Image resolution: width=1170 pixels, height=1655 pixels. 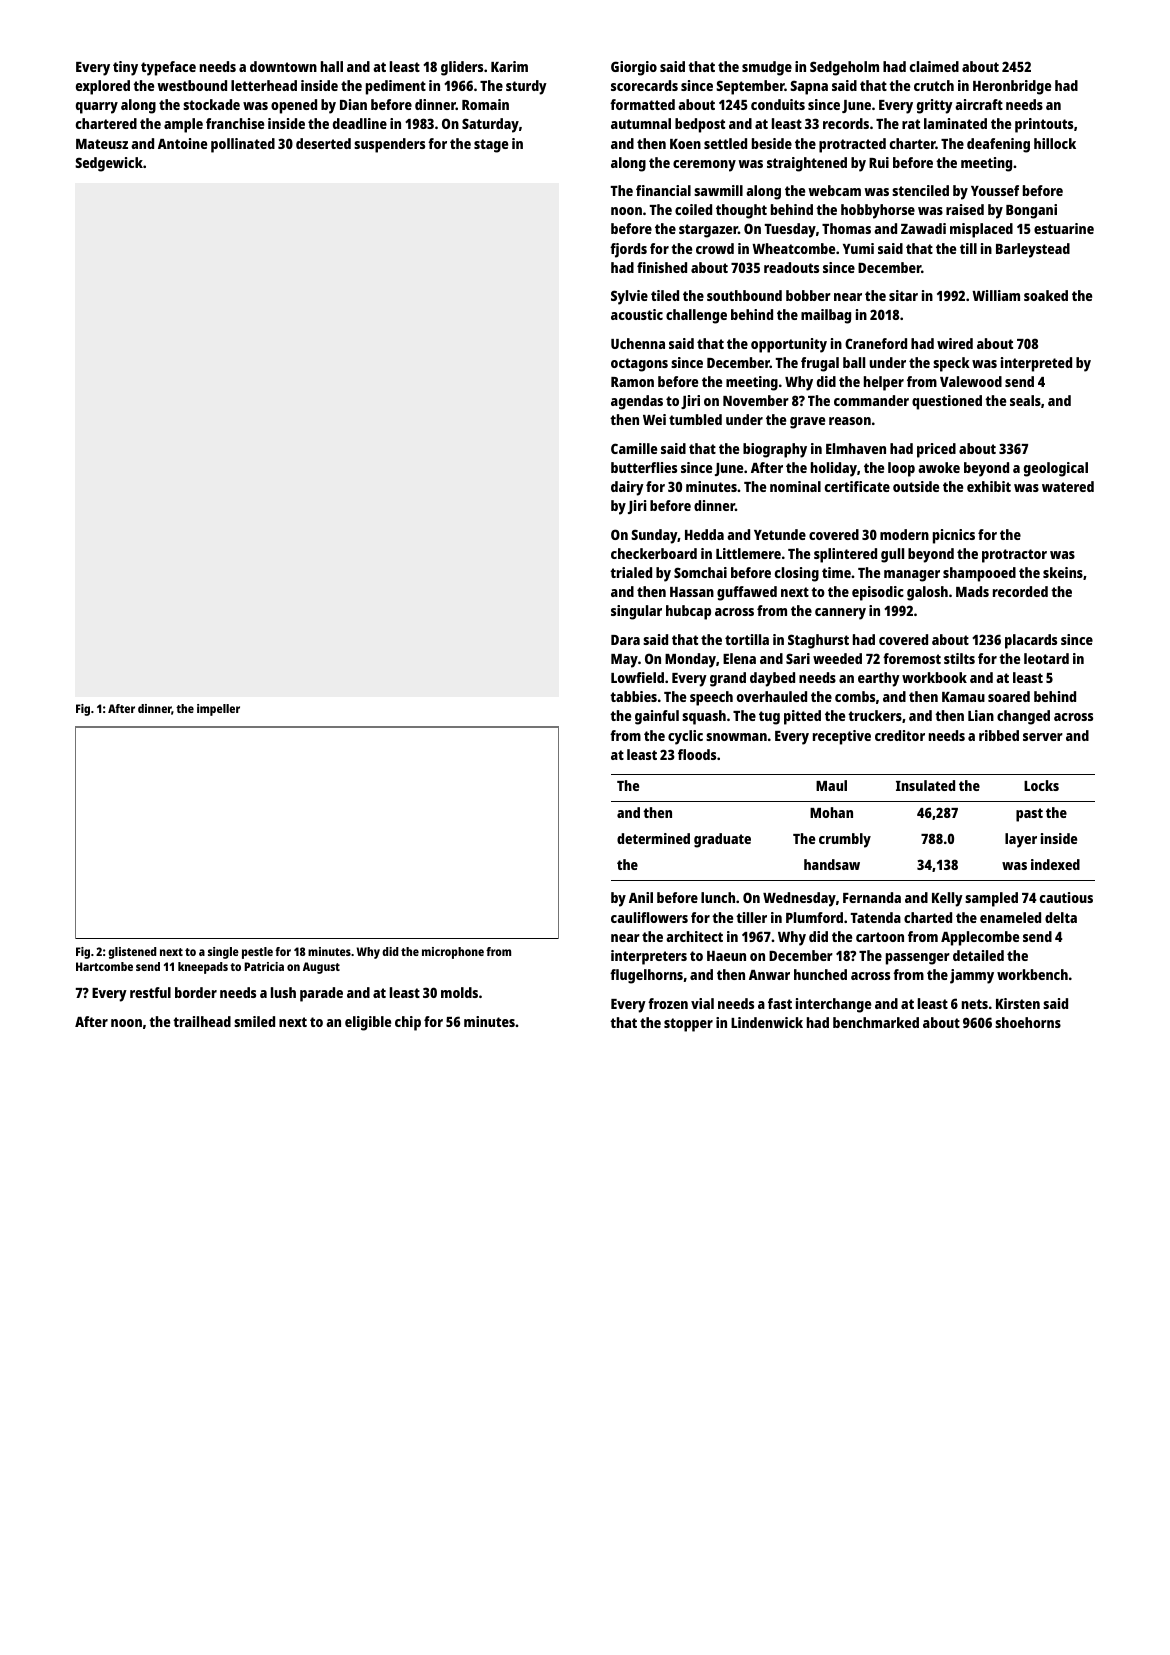 I want to click on chip, so click(x=408, y=1023).
